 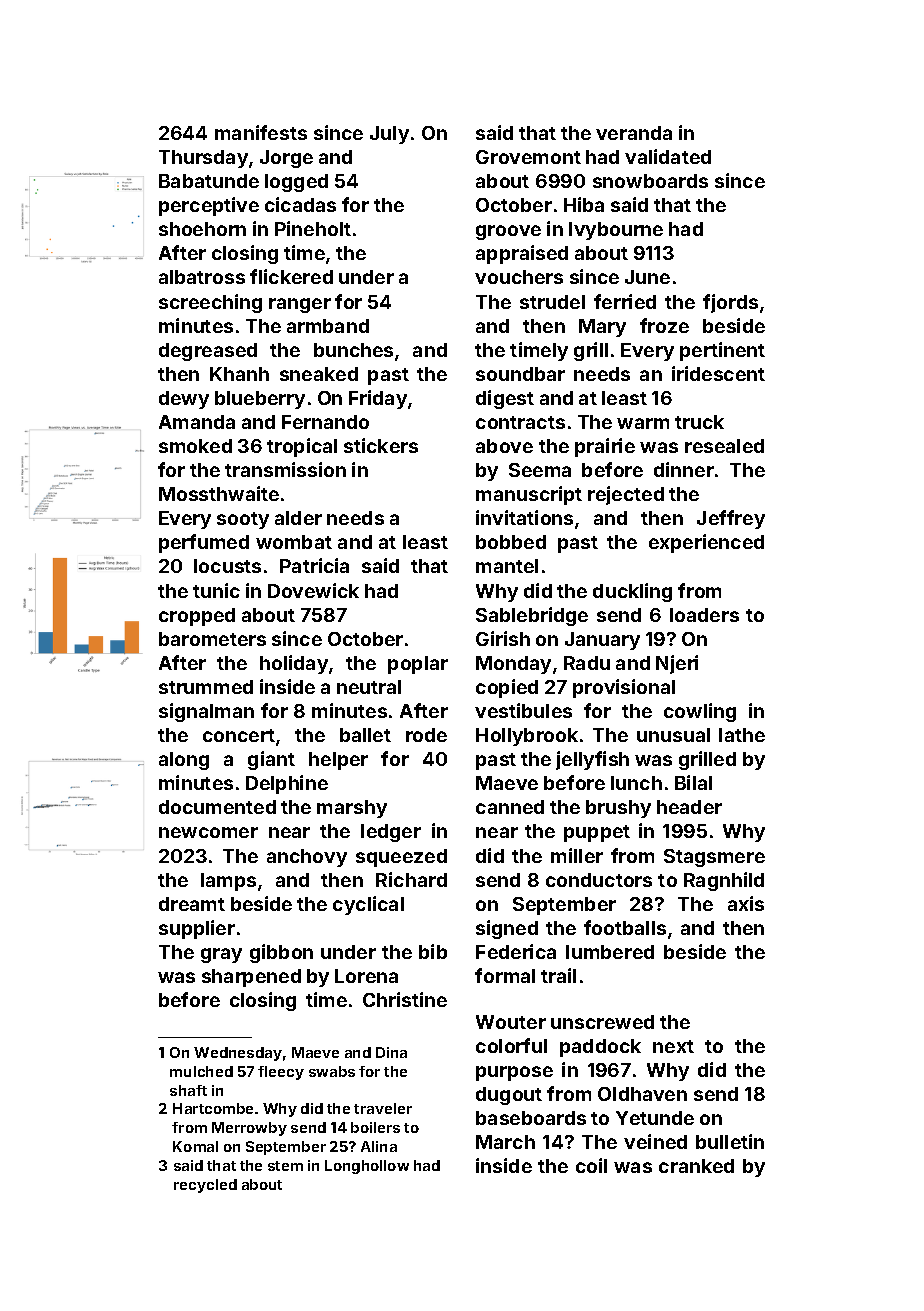 What do you see at coordinates (742, 735) in the screenshot?
I see `lathe` at bounding box center [742, 735].
